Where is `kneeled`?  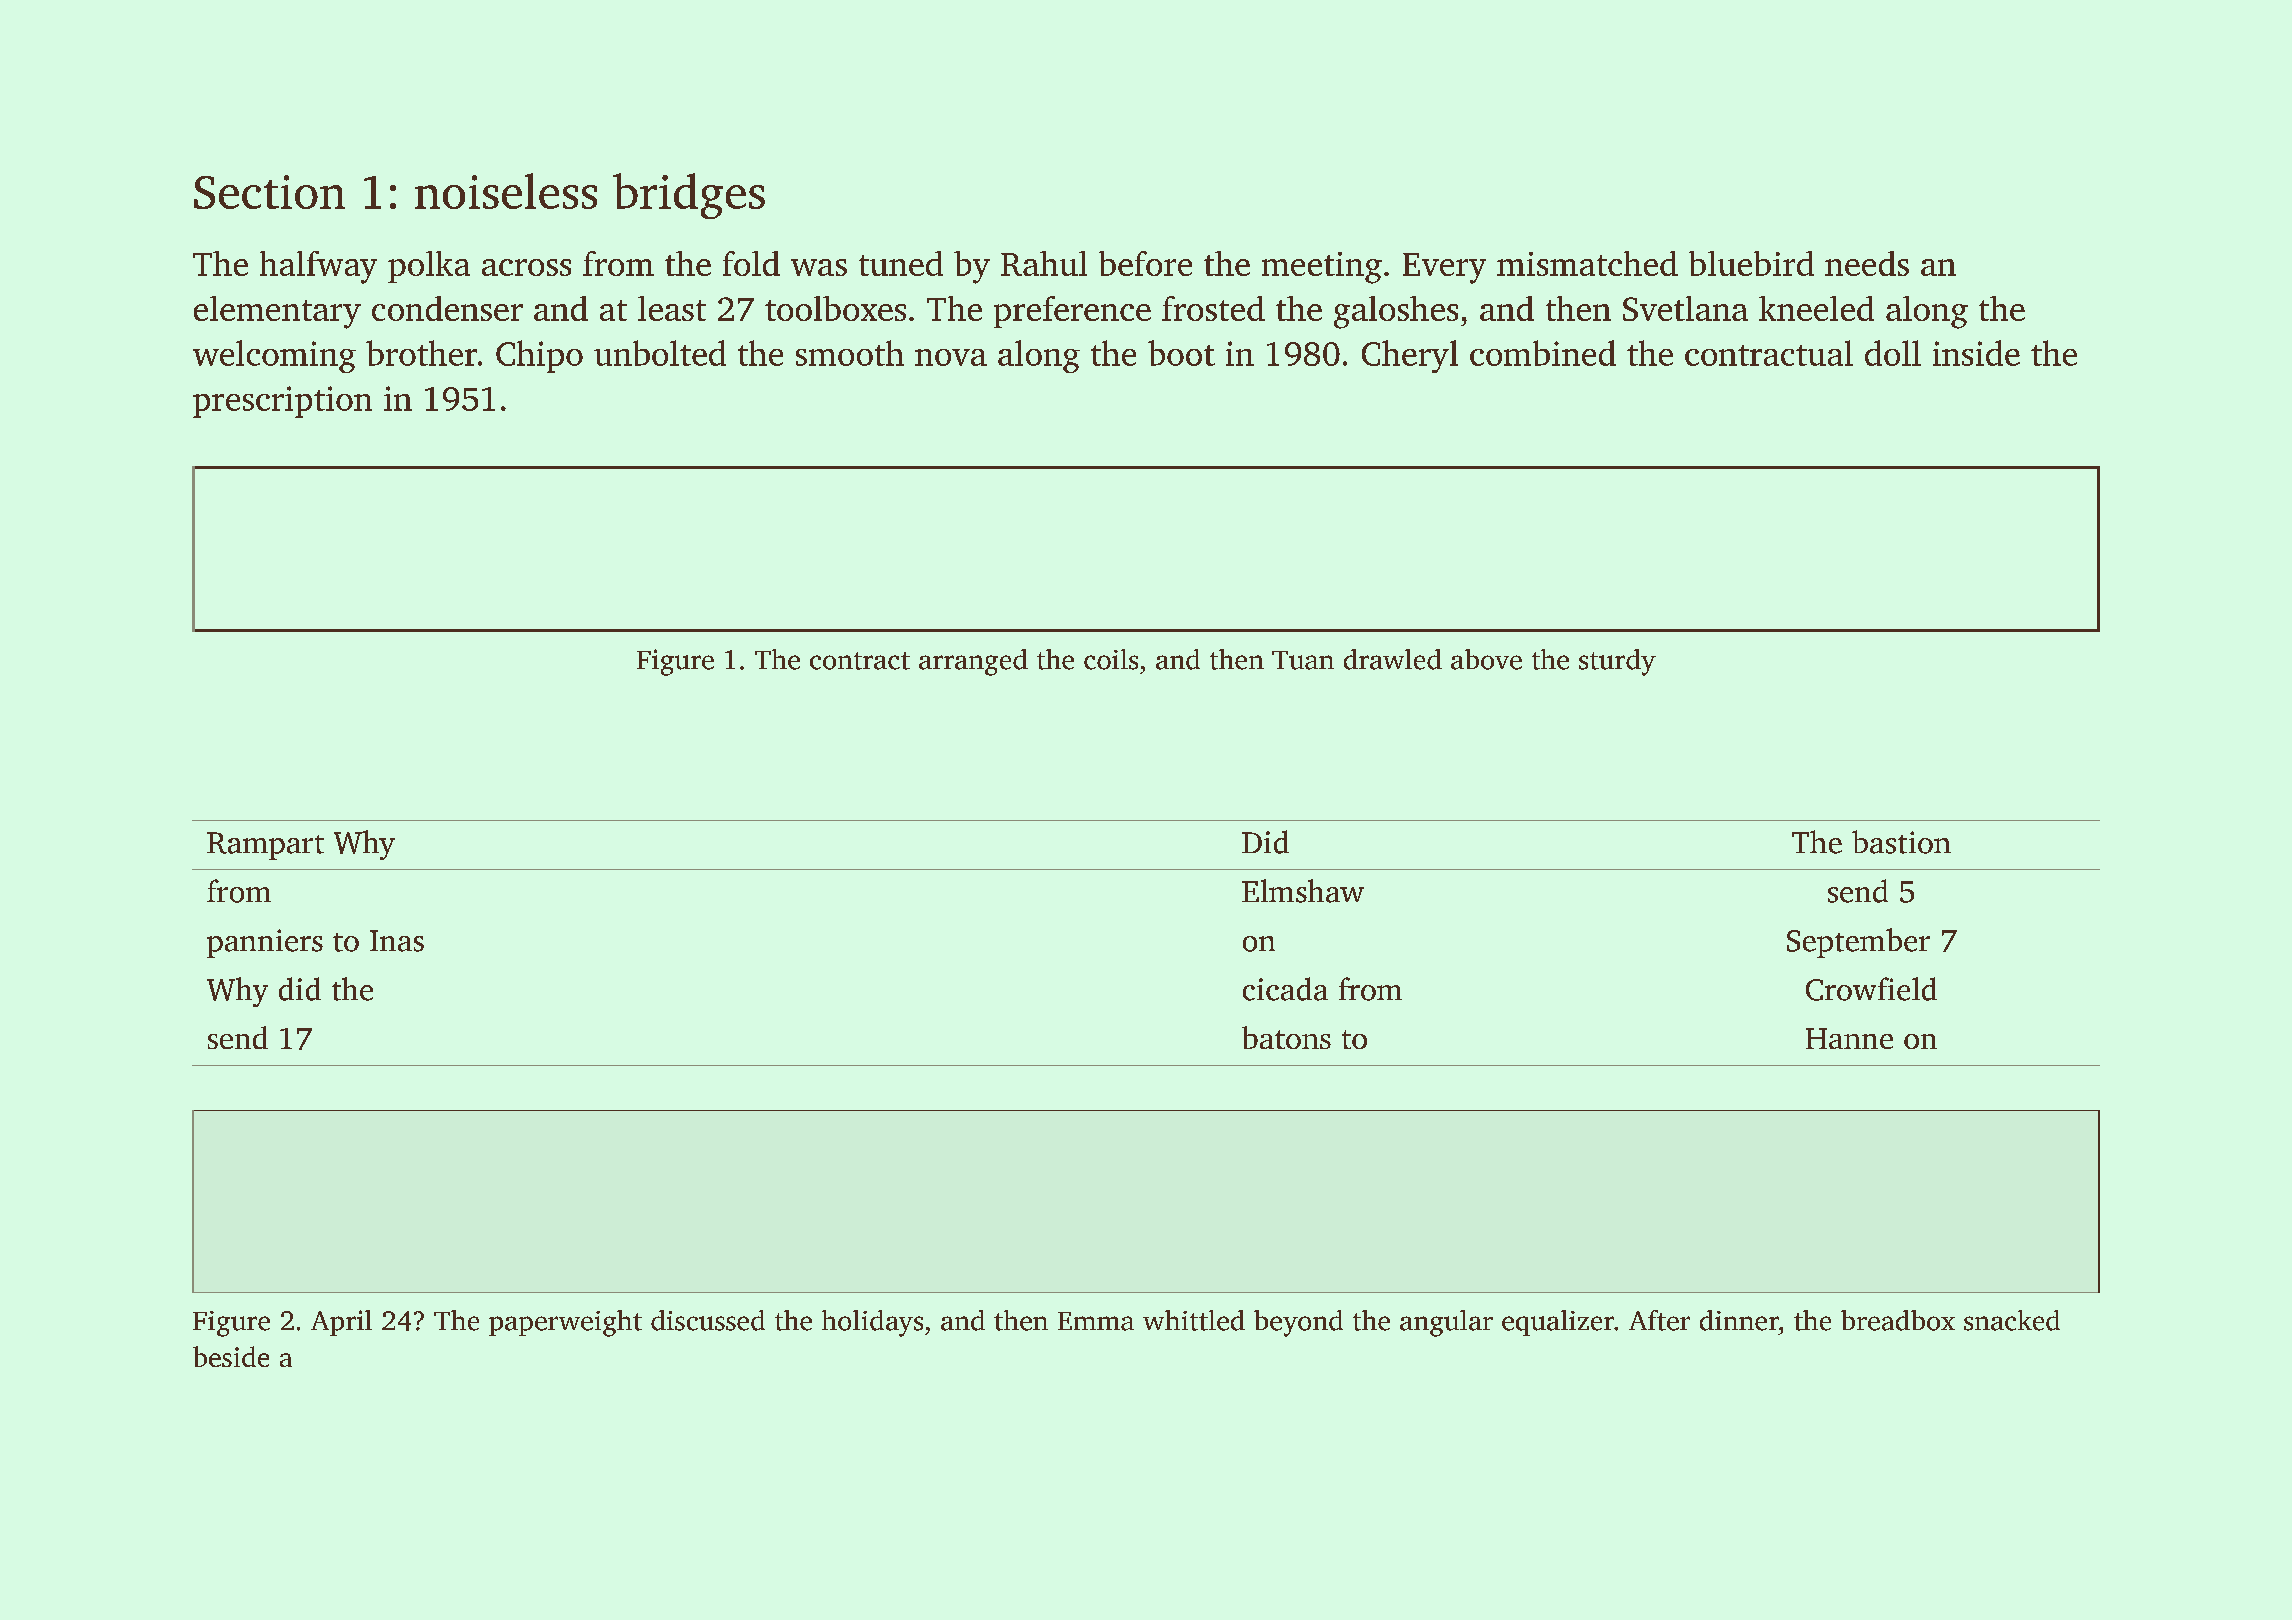
kneeled is located at coordinates (1816, 308).
